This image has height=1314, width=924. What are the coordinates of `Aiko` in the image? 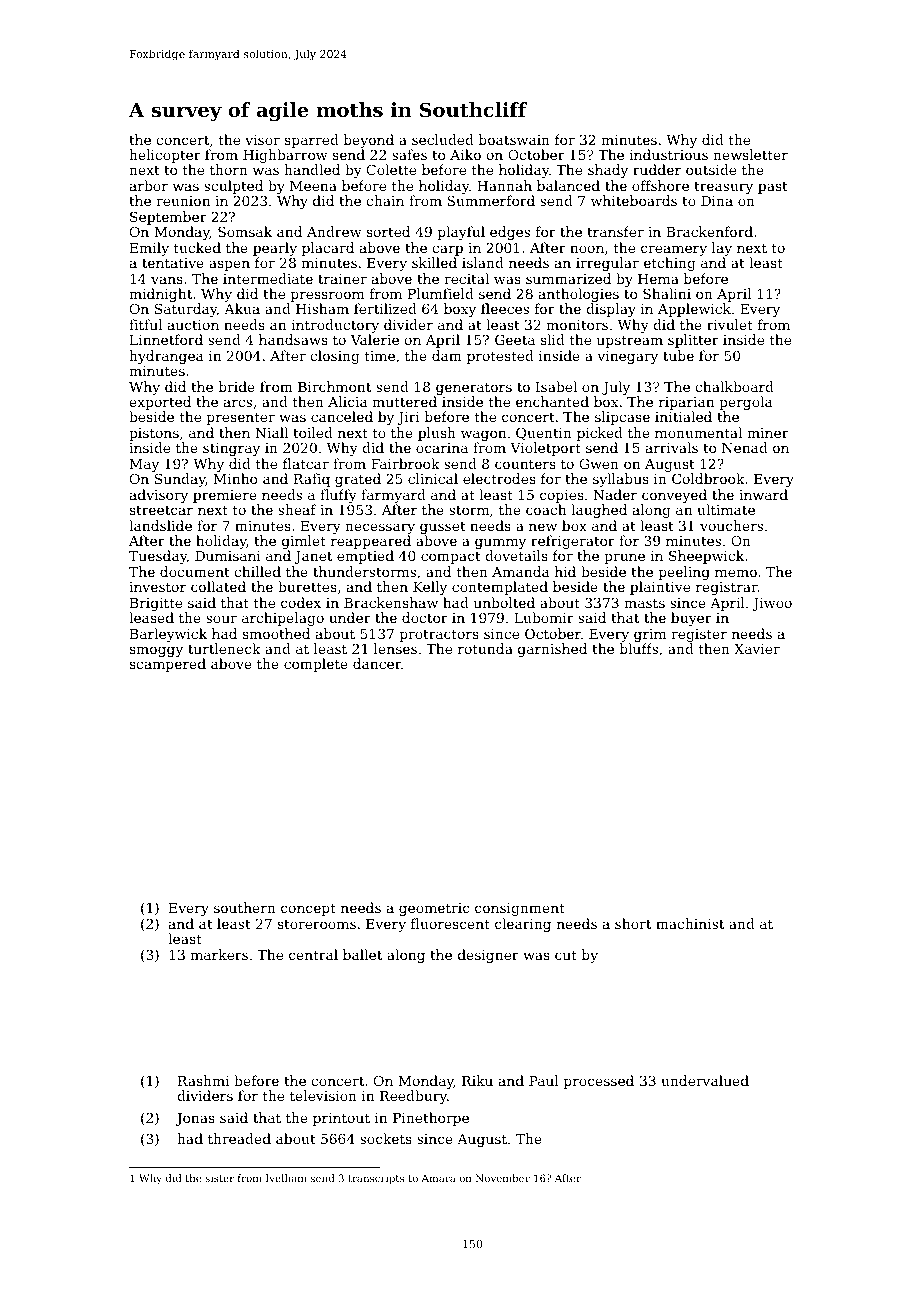 It's located at (465, 154).
